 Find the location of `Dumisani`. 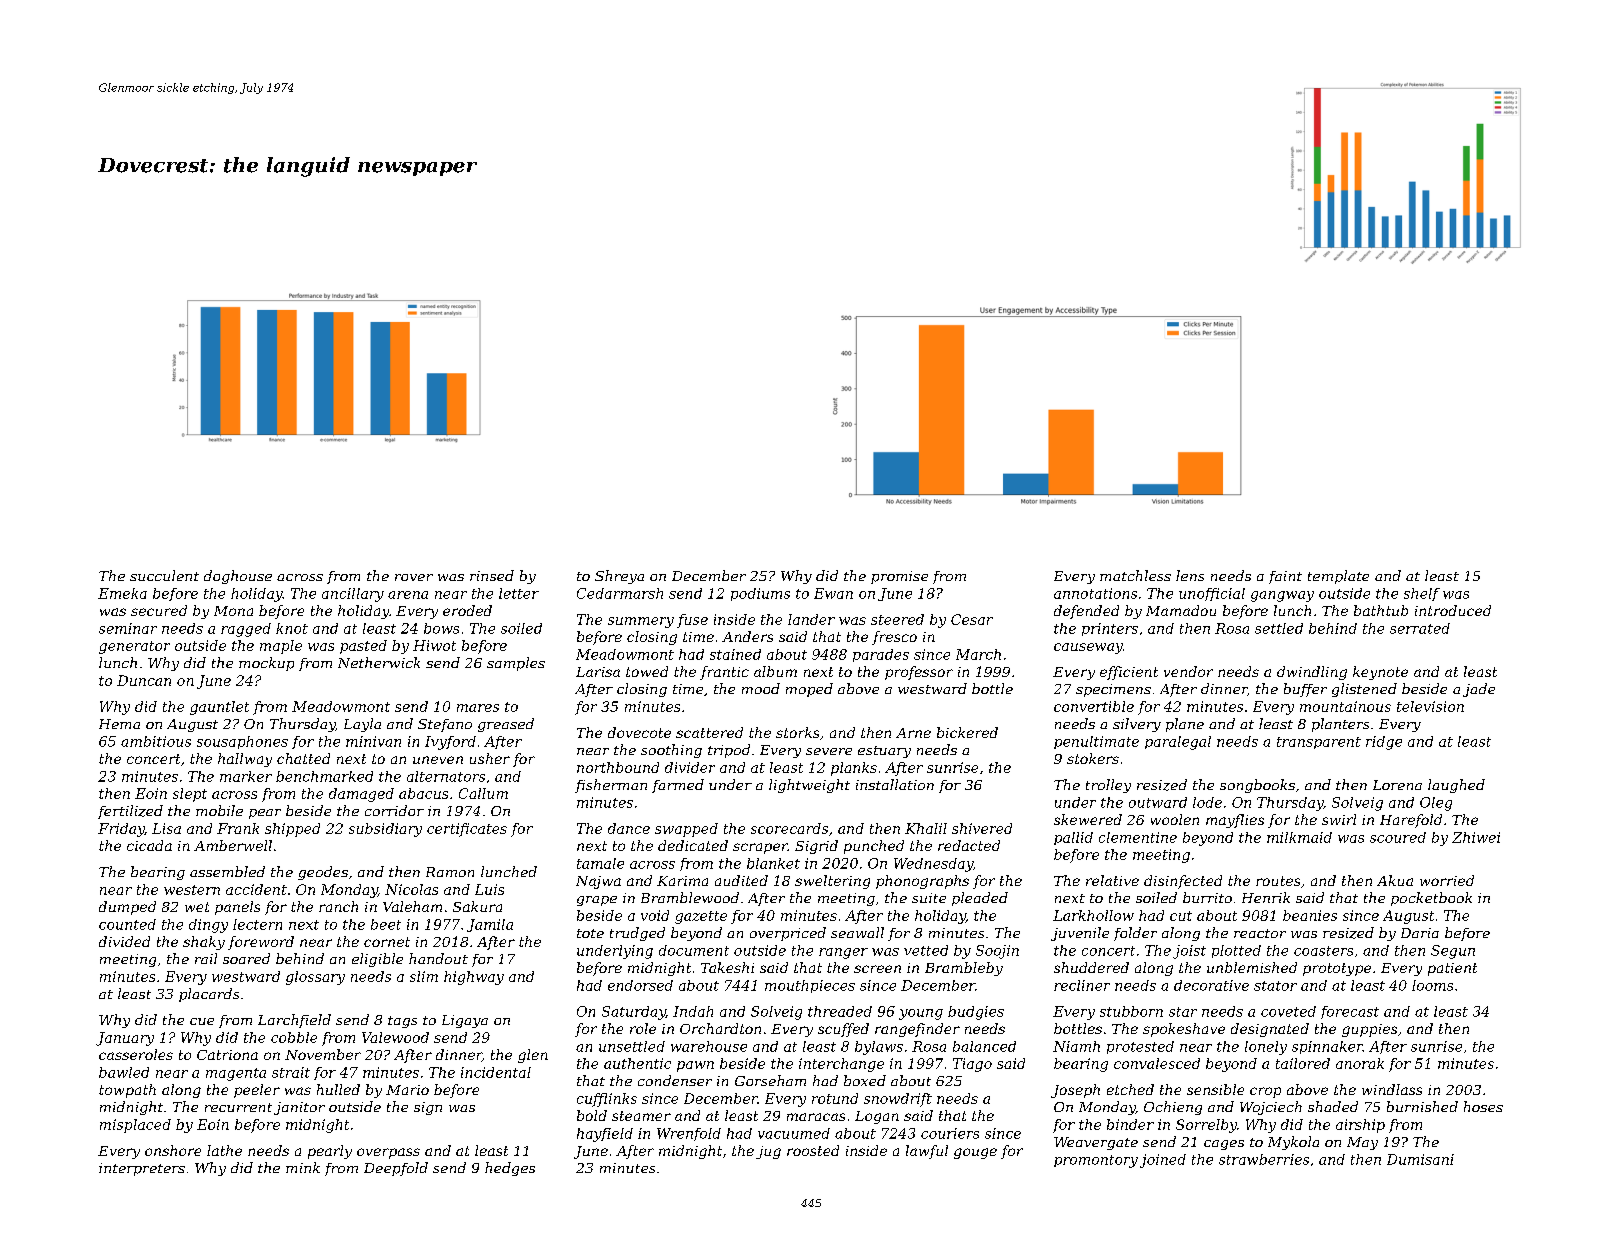

Dumisani is located at coordinates (1420, 1159).
